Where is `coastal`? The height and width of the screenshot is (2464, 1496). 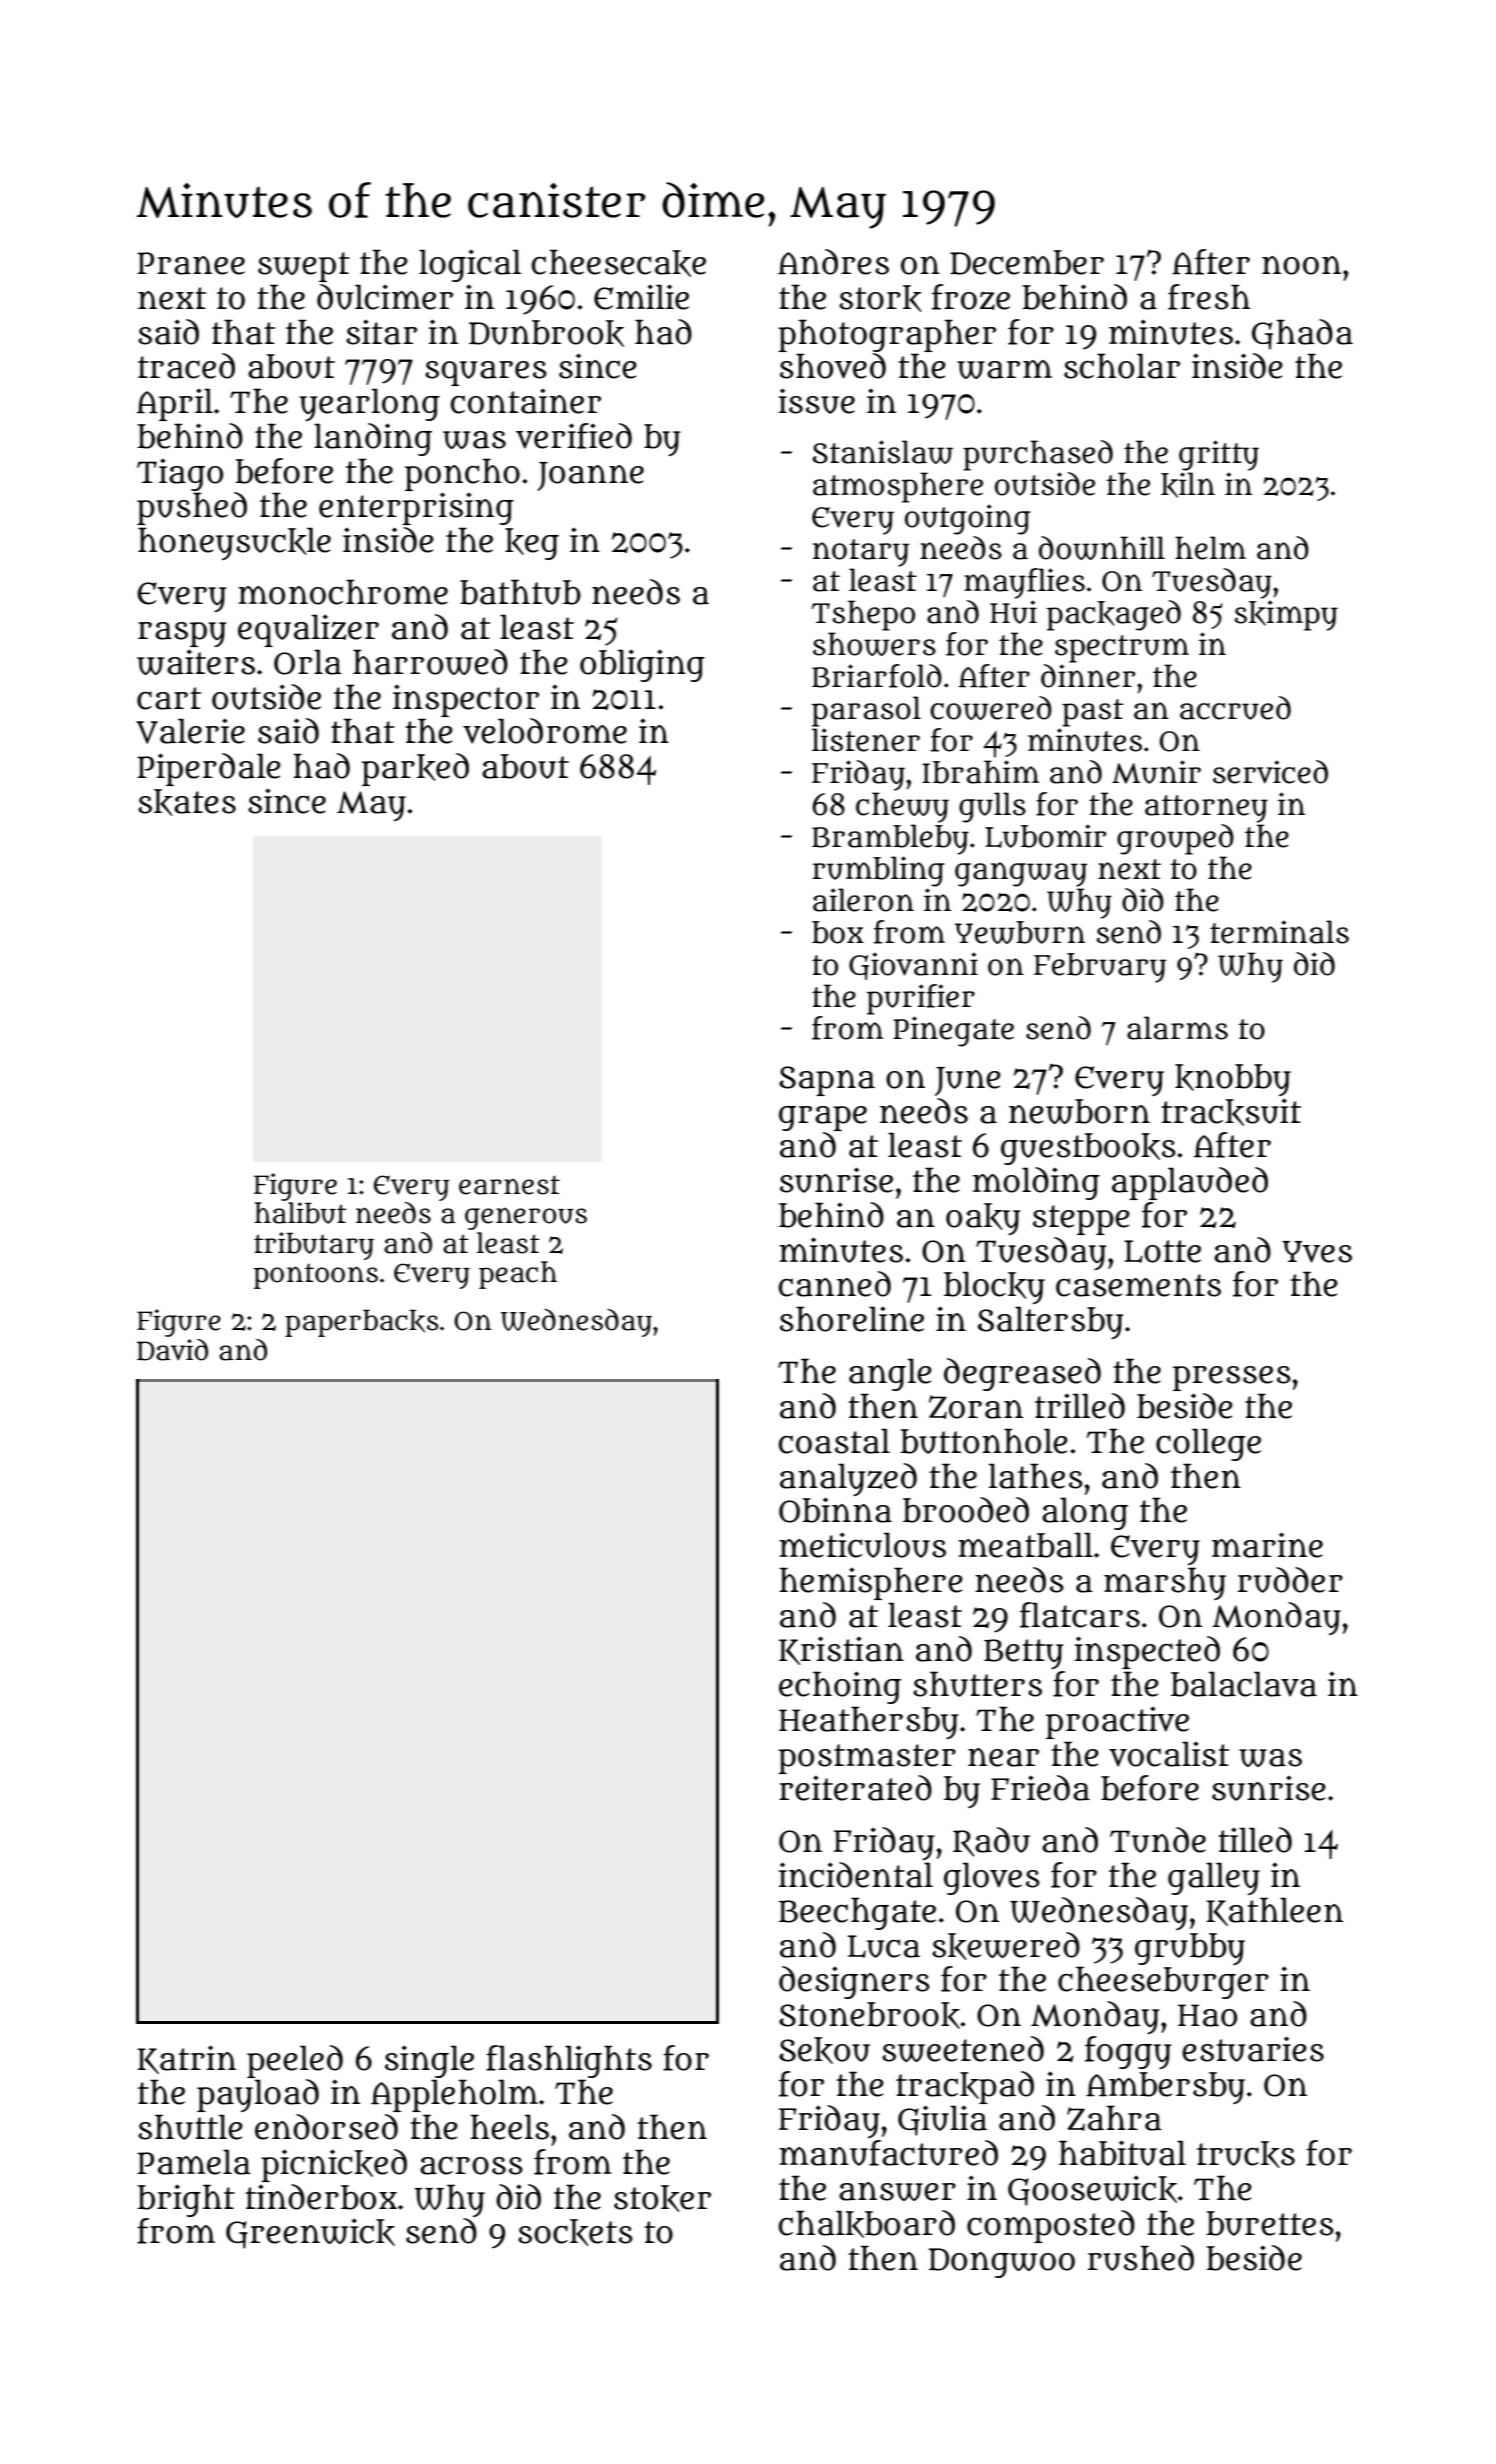
coastal is located at coordinates (834, 1441).
